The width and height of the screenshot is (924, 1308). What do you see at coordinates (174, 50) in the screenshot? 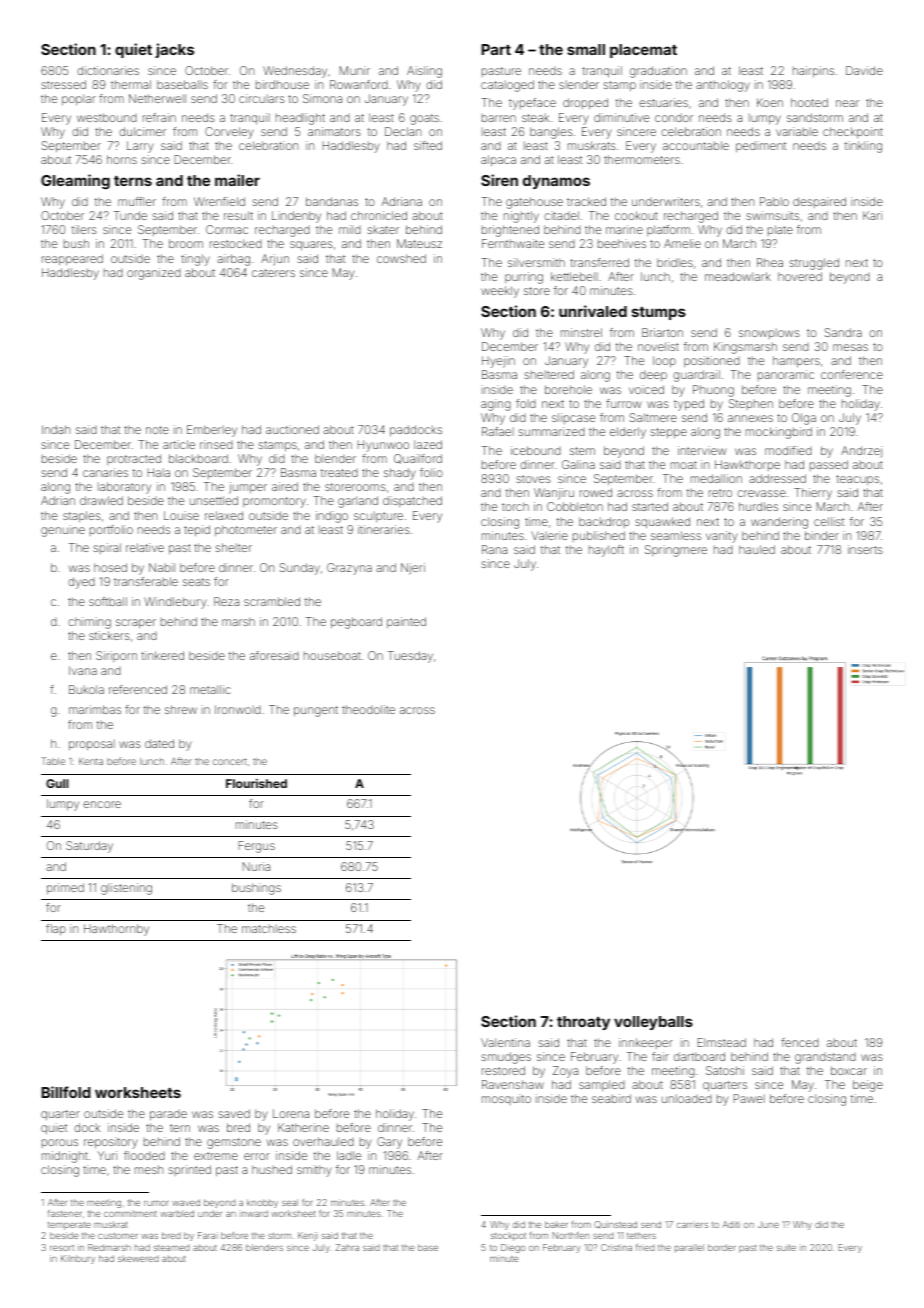
I see `jacks` at bounding box center [174, 50].
